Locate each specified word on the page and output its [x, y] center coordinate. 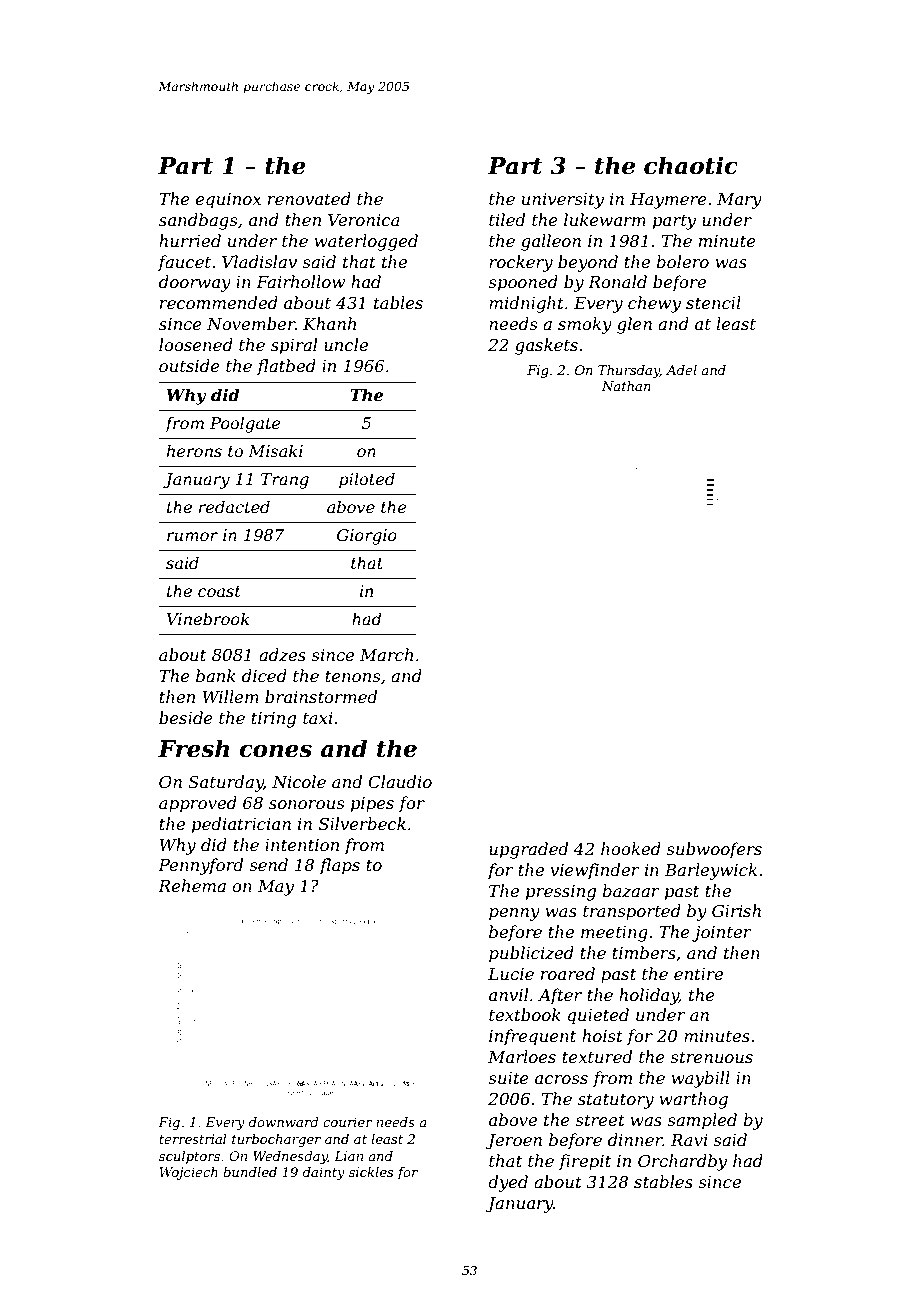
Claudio [400, 781]
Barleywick [711, 871]
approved [198, 804]
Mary [739, 201]
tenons [352, 676]
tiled [507, 219]
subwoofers [714, 850]
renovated [309, 198]
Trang [285, 481]
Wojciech [188, 1173]
